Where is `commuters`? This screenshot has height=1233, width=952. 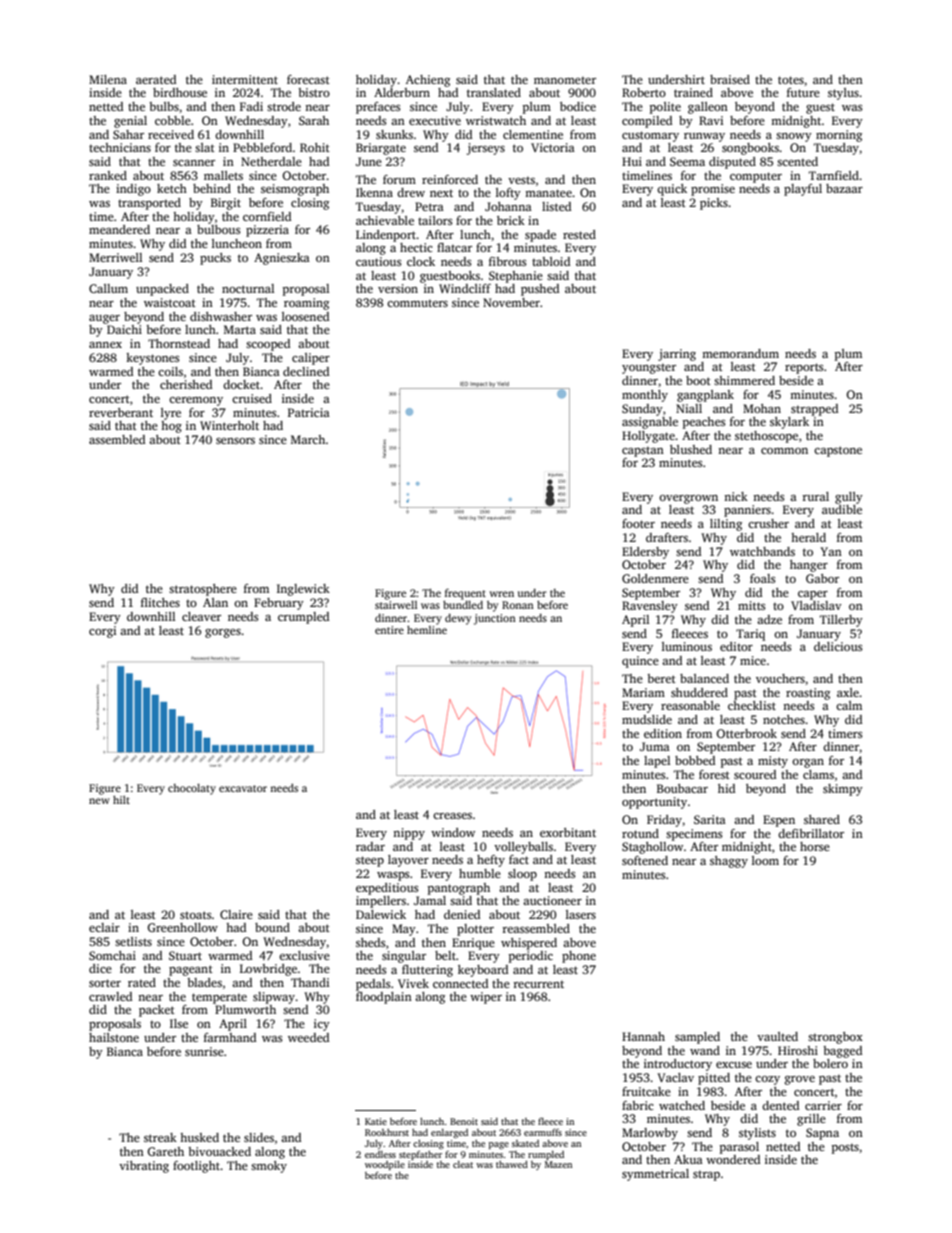
commuters is located at coordinates (417, 303).
